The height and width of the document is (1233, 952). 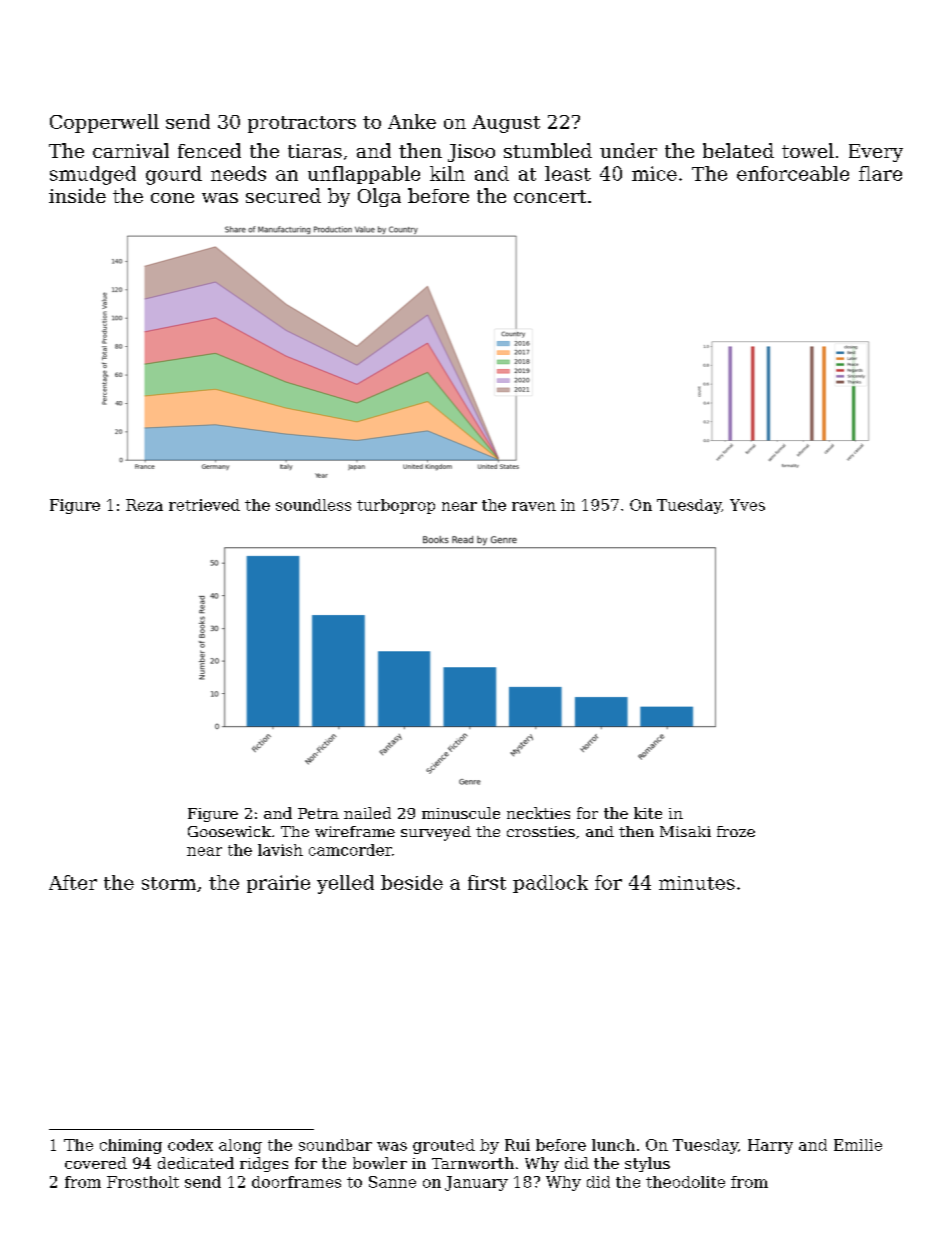 What do you see at coordinates (131, 1146) in the document?
I see `chiming` at bounding box center [131, 1146].
